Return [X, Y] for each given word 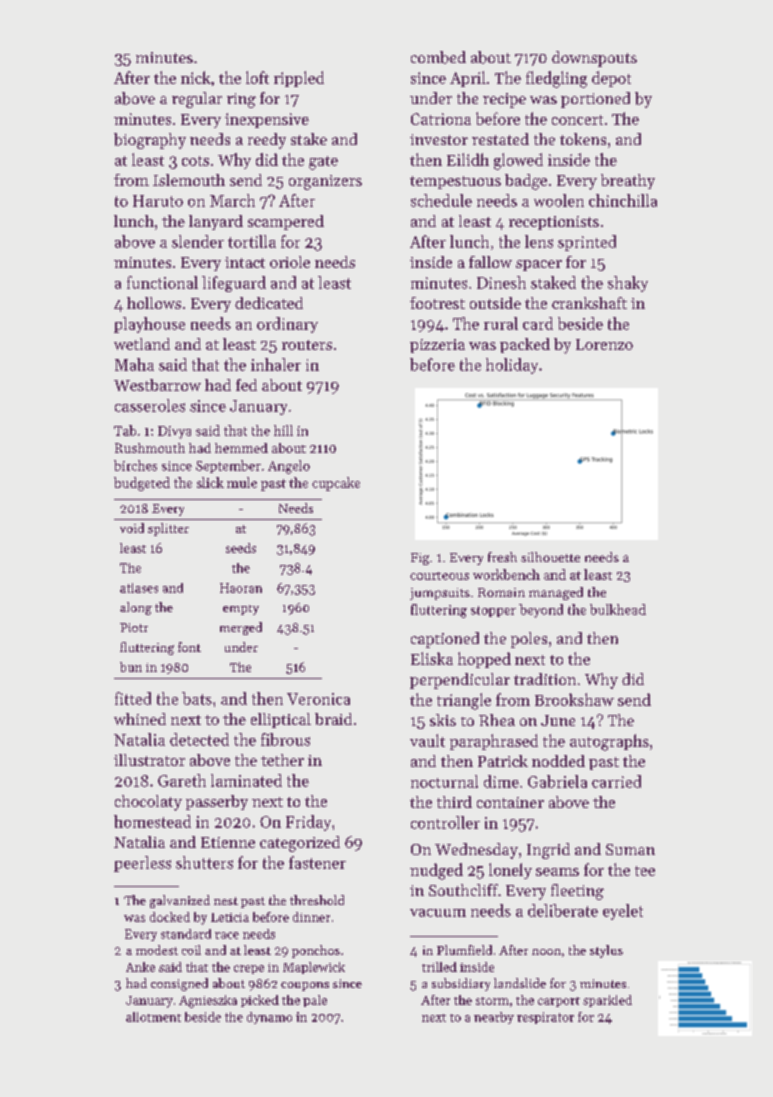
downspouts [594, 59]
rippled [299, 79]
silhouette [550, 557]
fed [246, 385]
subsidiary [461, 984]
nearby [494, 1018]
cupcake [336, 484]
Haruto [158, 201]
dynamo [269, 1018]
